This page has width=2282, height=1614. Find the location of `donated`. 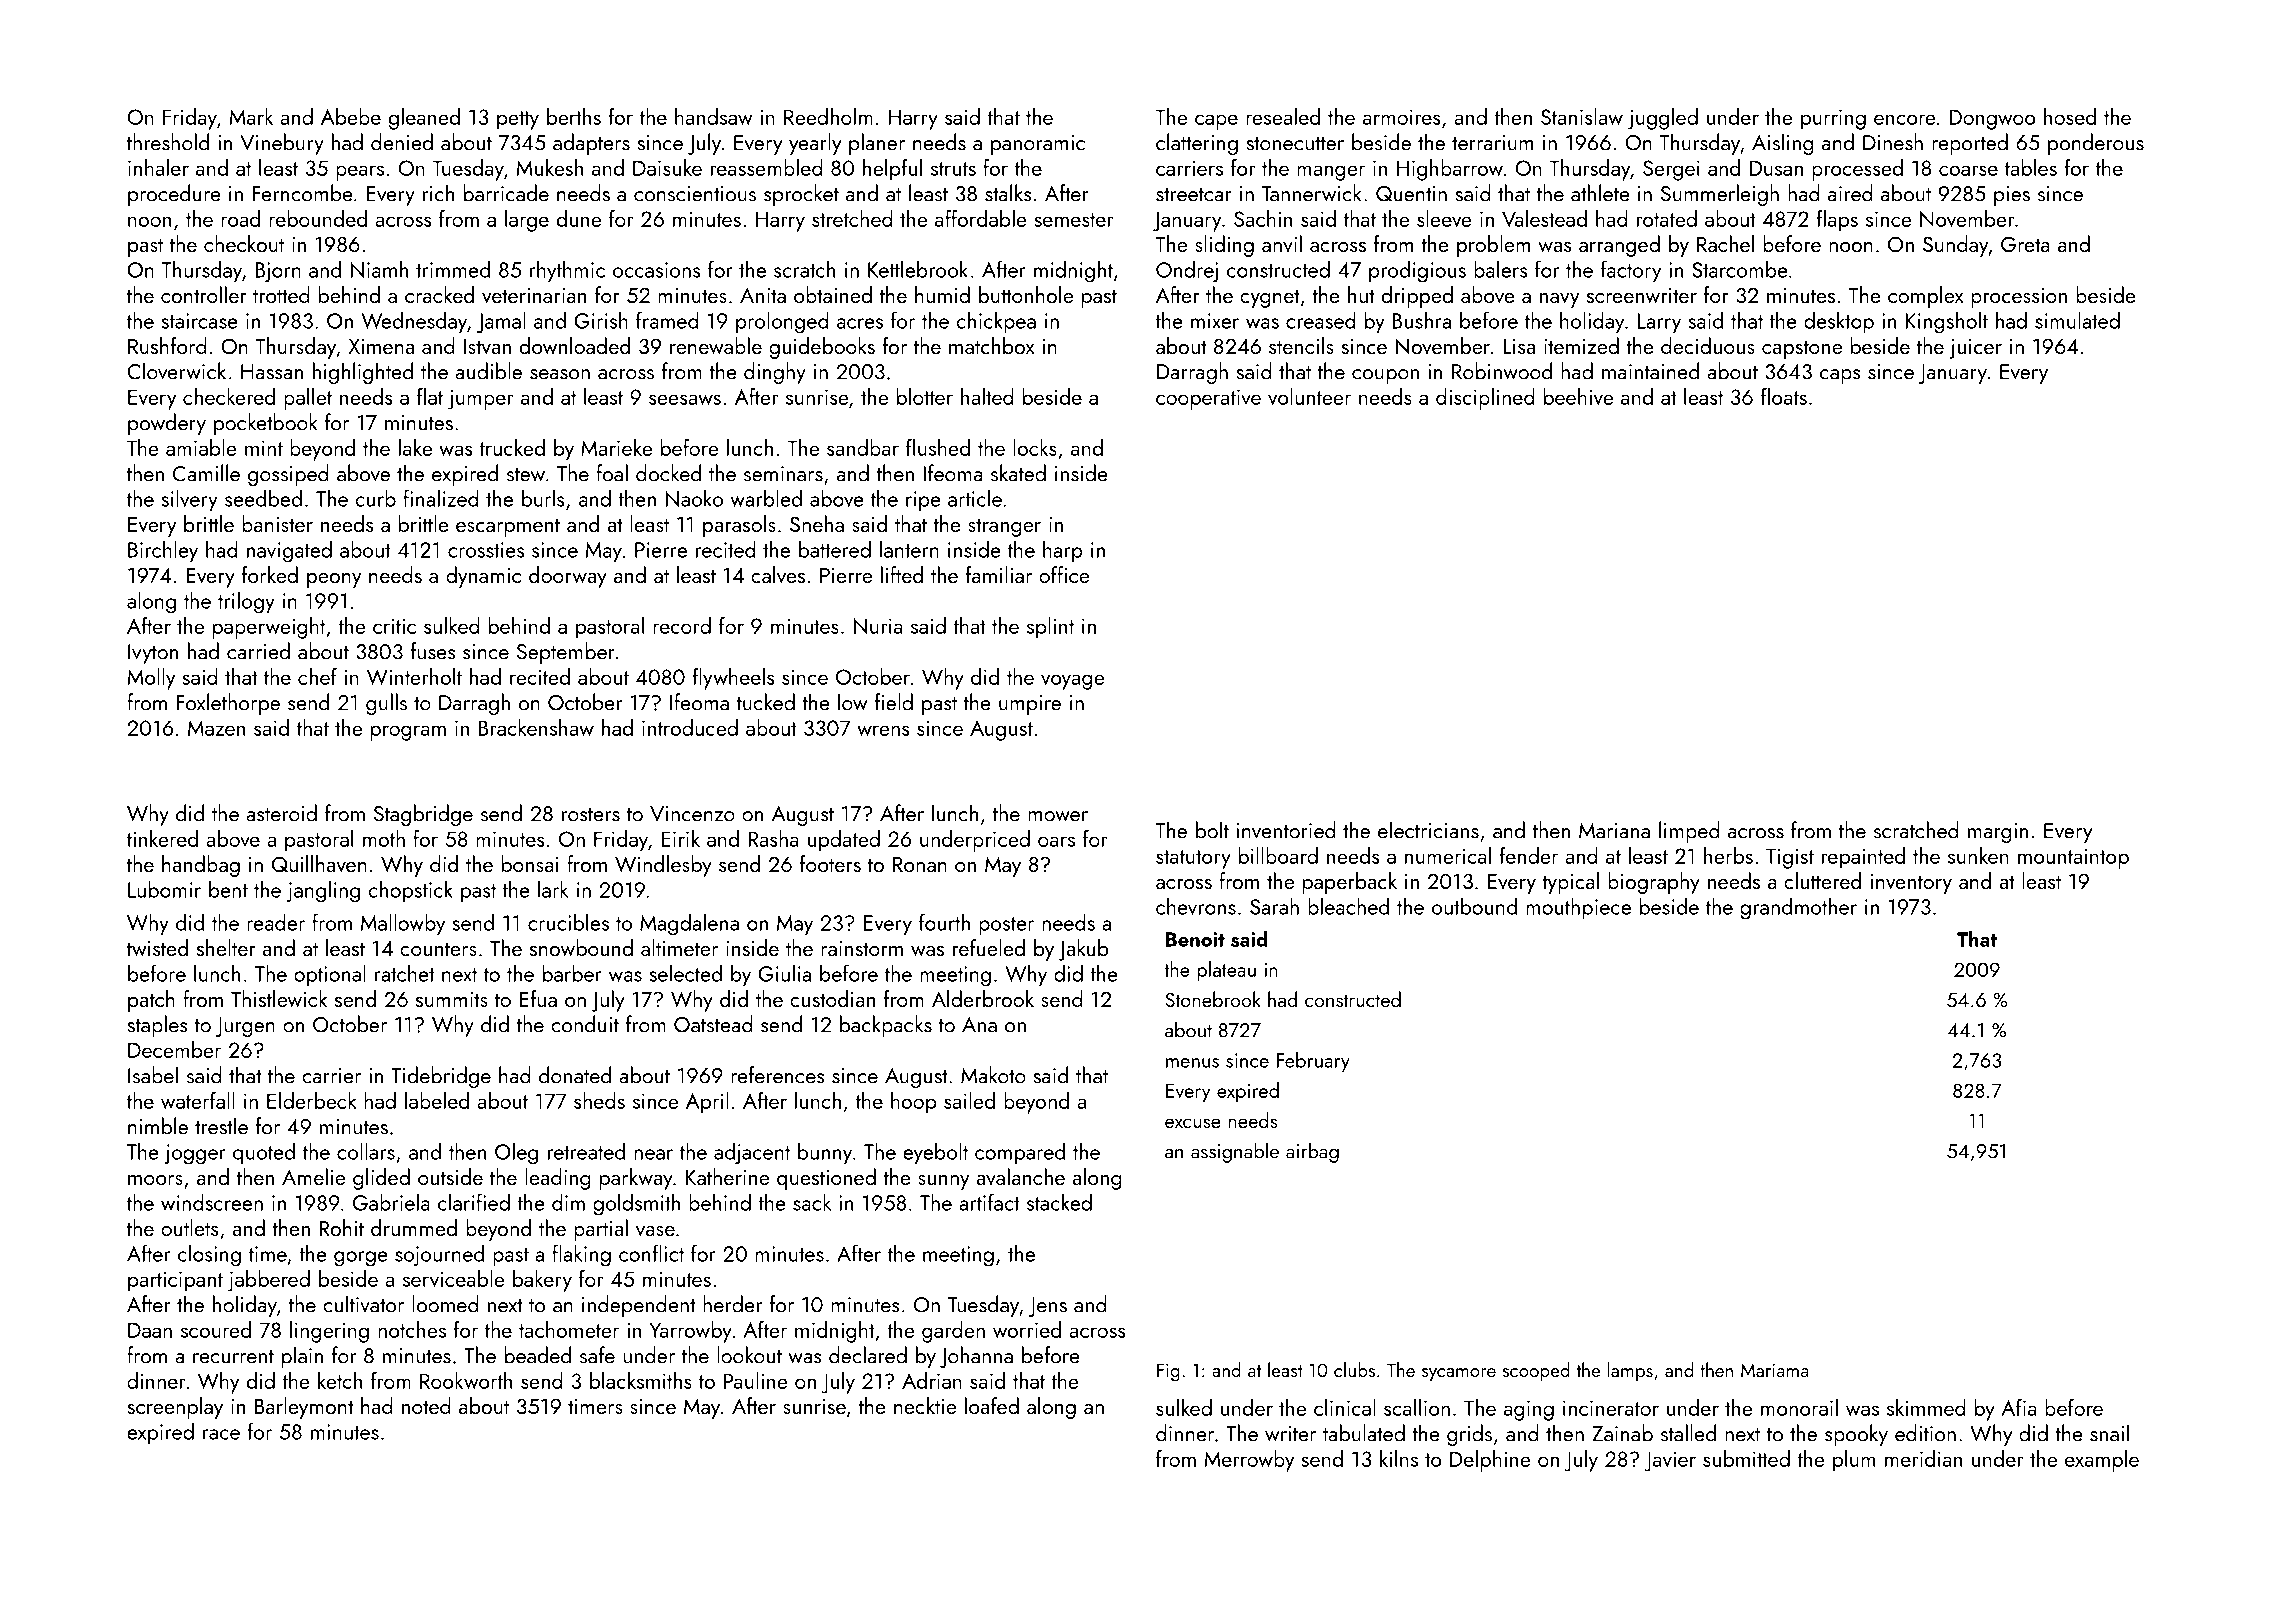

donated is located at coordinates (575, 1075).
